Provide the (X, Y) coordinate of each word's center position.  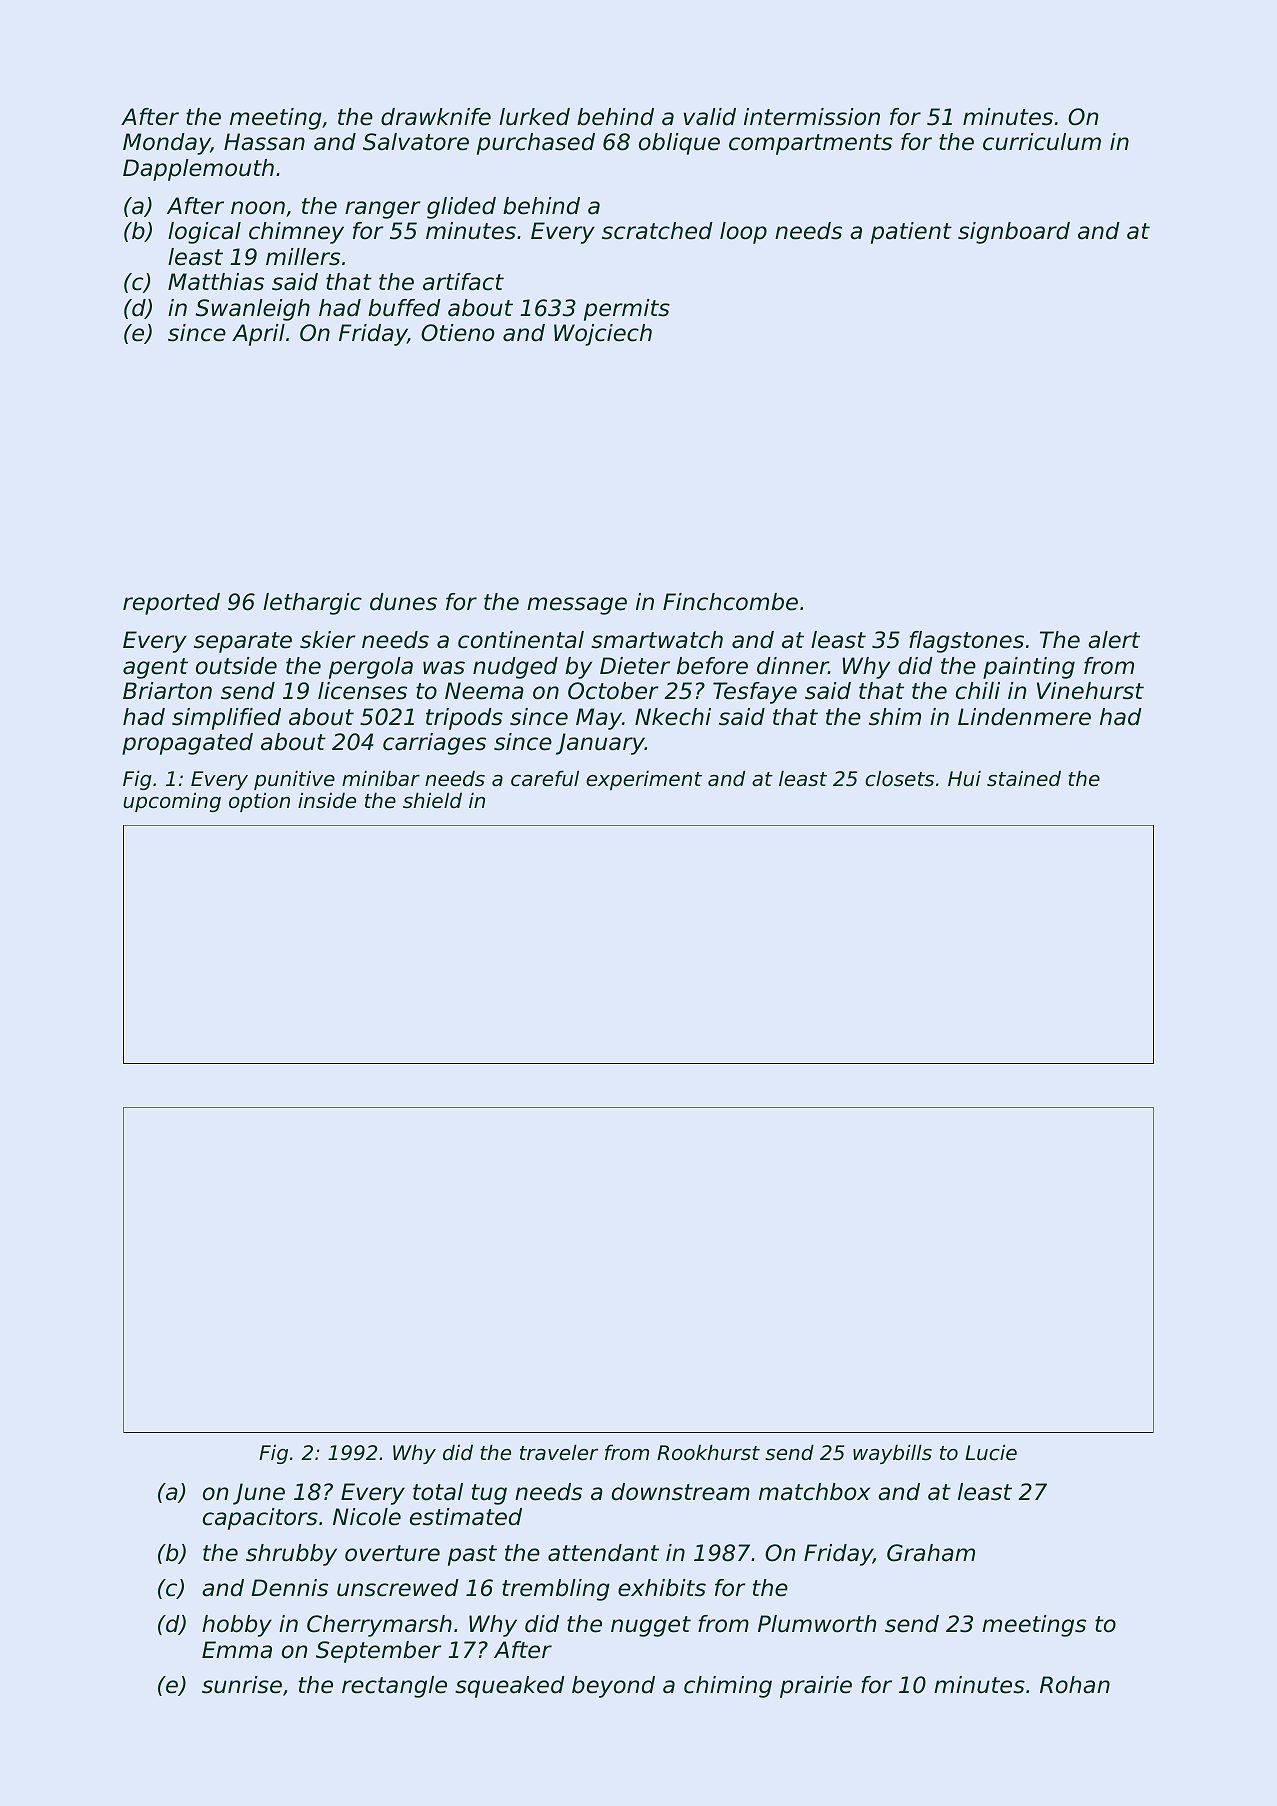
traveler (559, 1452)
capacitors (260, 1519)
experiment (644, 780)
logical (204, 233)
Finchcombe (730, 602)
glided (461, 208)
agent (155, 668)
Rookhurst (708, 1452)
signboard (1014, 233)
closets (899, 778)
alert (1114, 640)
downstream (681, 1492)
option (259, 802)
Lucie (991, 1452)
